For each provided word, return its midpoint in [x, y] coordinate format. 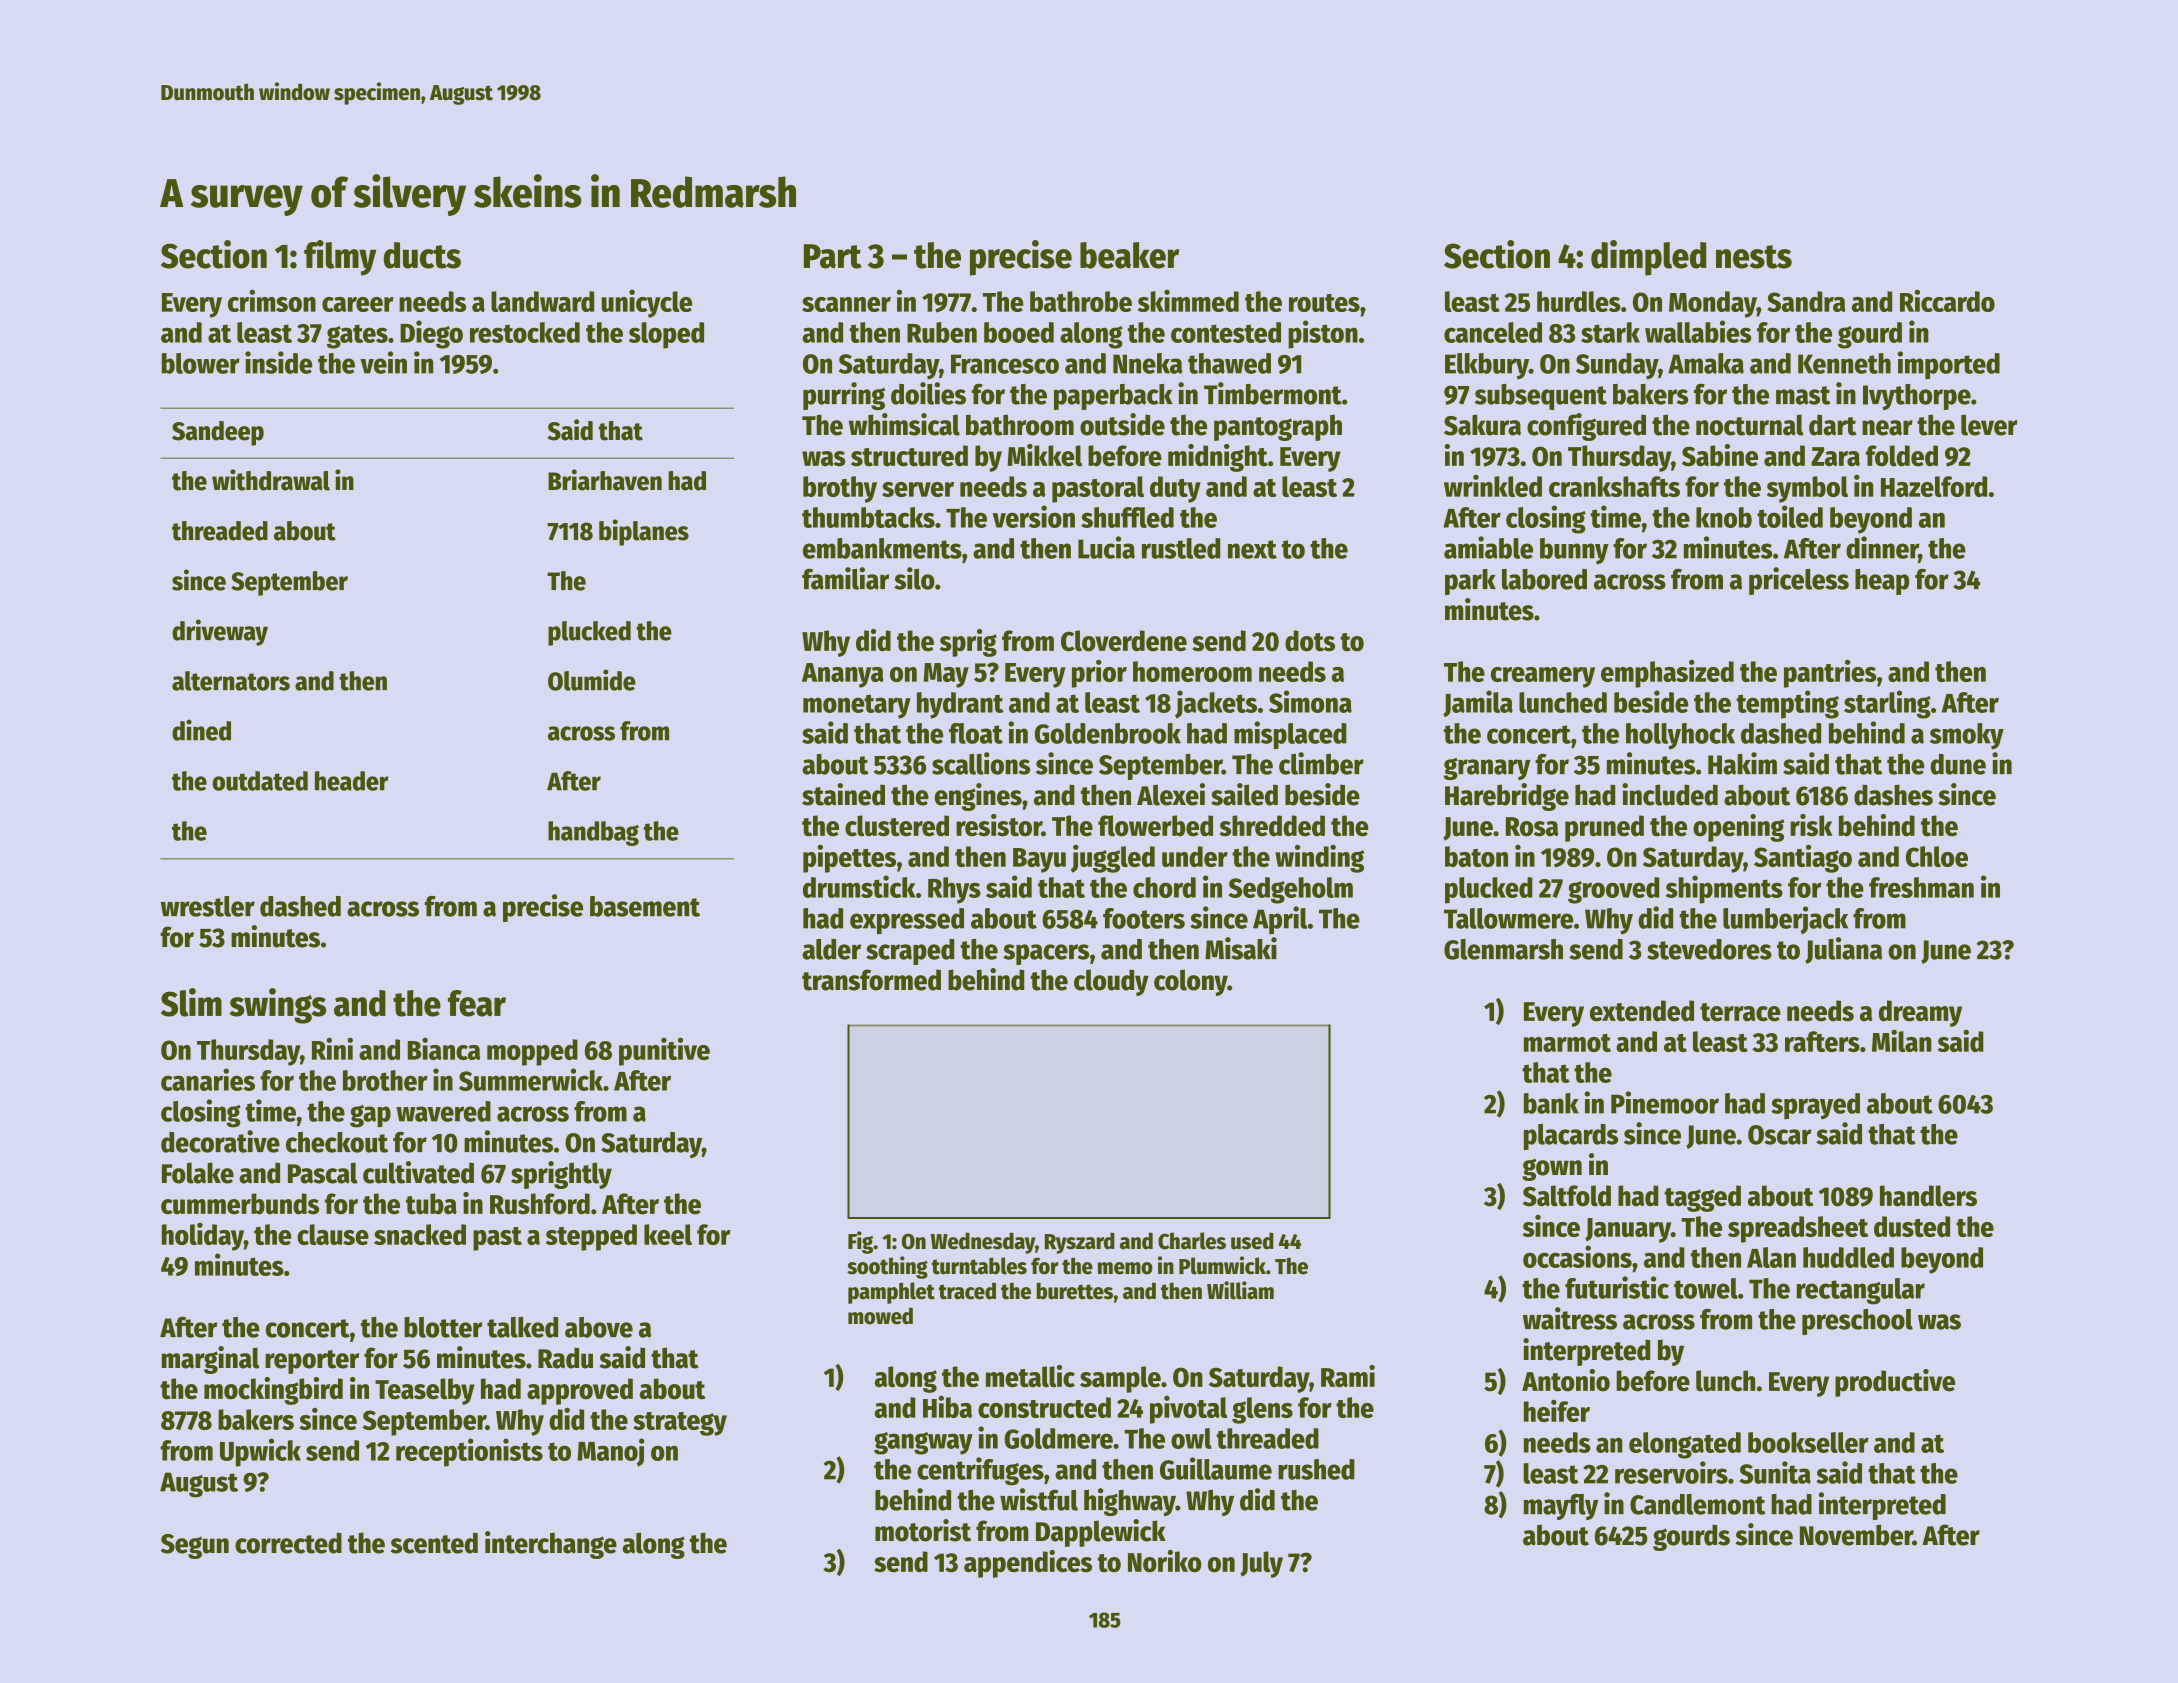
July [1261, 1564]
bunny [1574, 551]
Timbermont [1273, 393]
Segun [195, 1546]
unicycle [647, 303]
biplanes [644, 532]
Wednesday [983, 1243]
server [918, 489]
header [351, 781]
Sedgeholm [1291, 890]
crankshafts [1614, 486]
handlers [1928, 1196]
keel [668, 1234]
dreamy [1920, 1013]
